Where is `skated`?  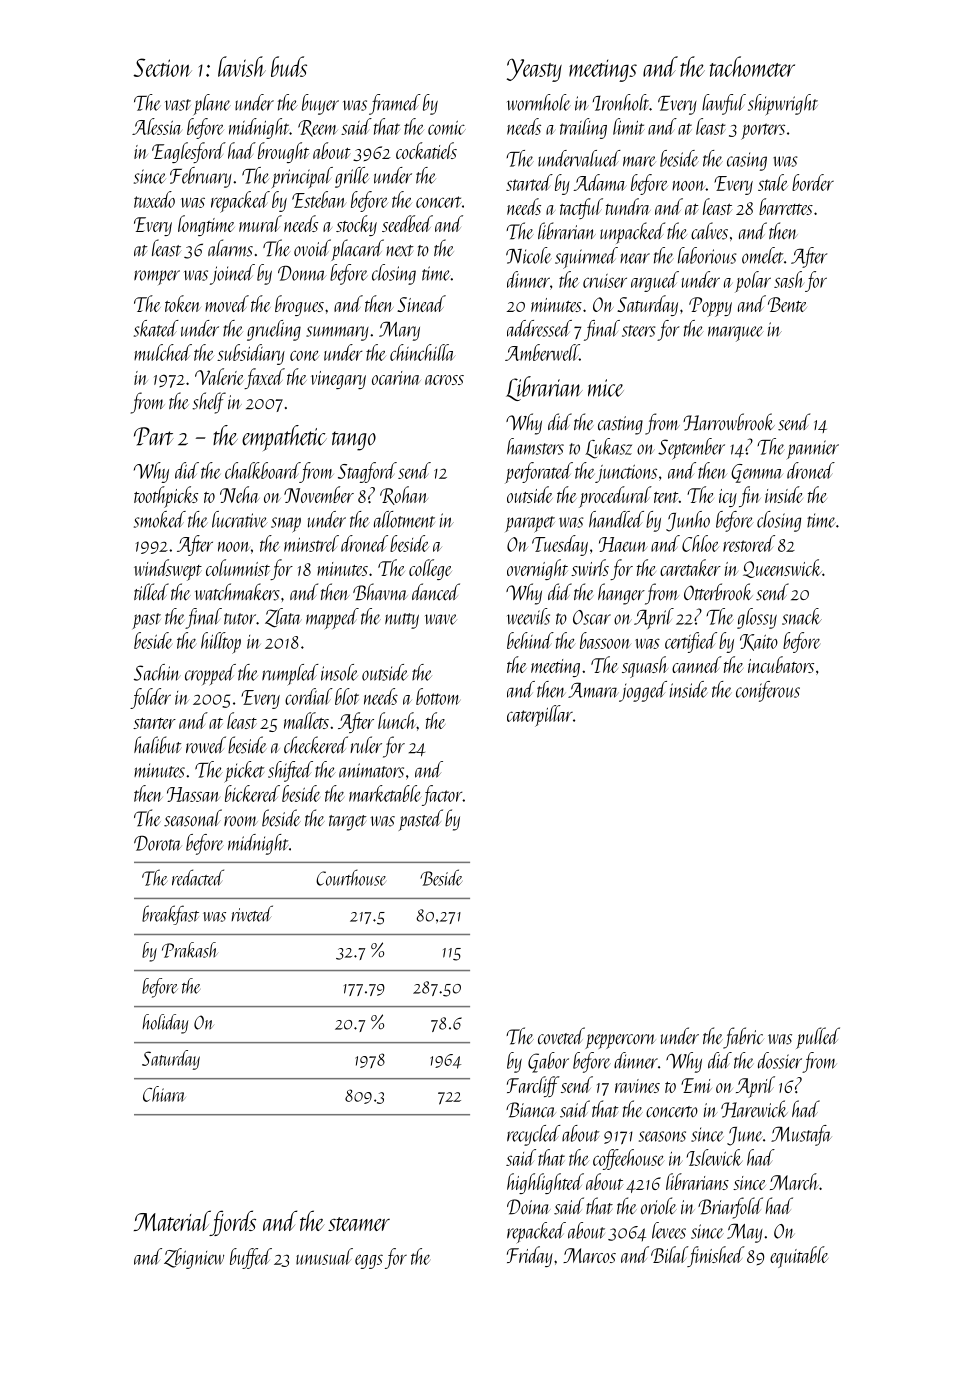 skated is located at coordinates (156, 328).
